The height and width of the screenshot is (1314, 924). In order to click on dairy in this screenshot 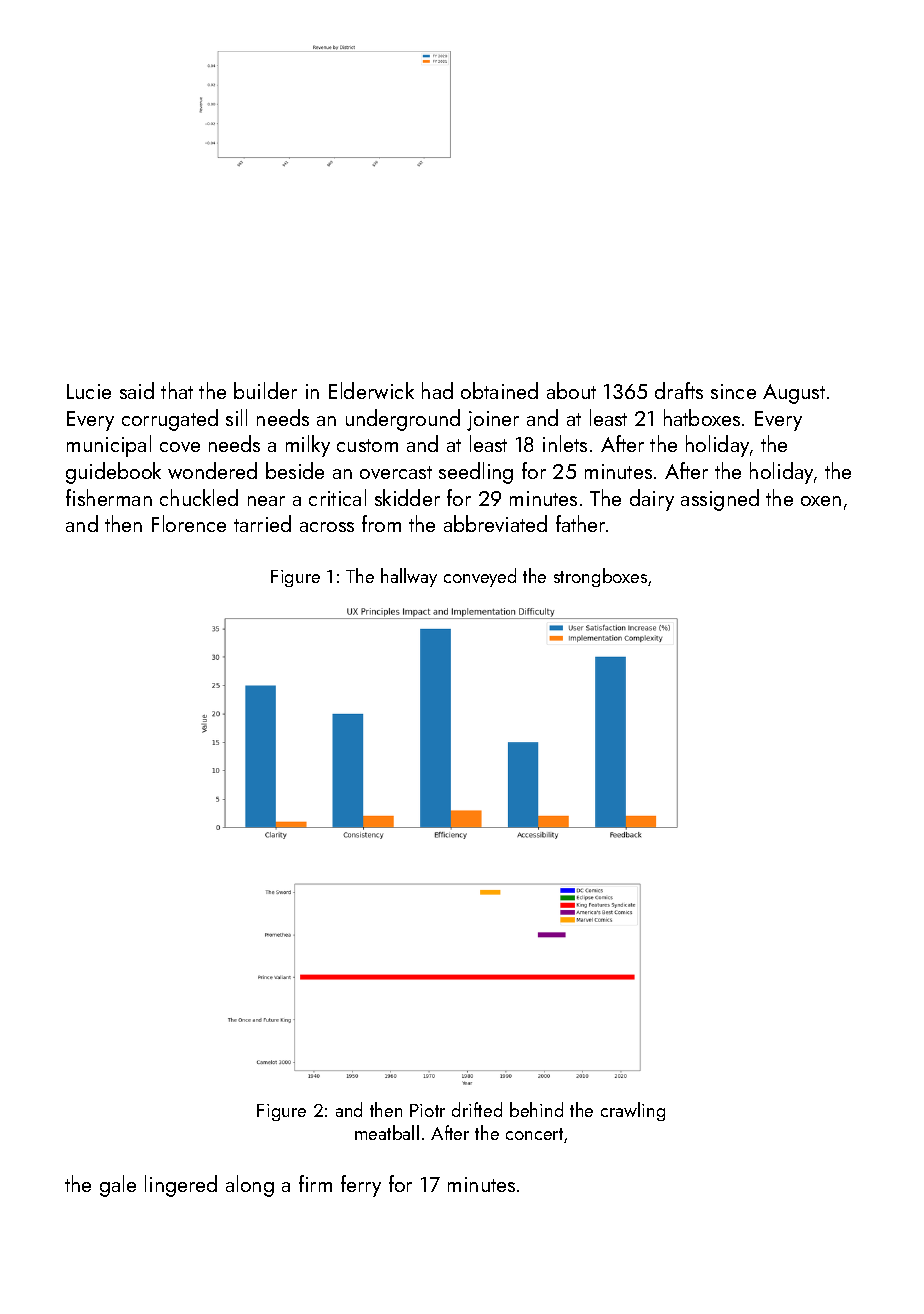, I will do `click(652, 500)`.
